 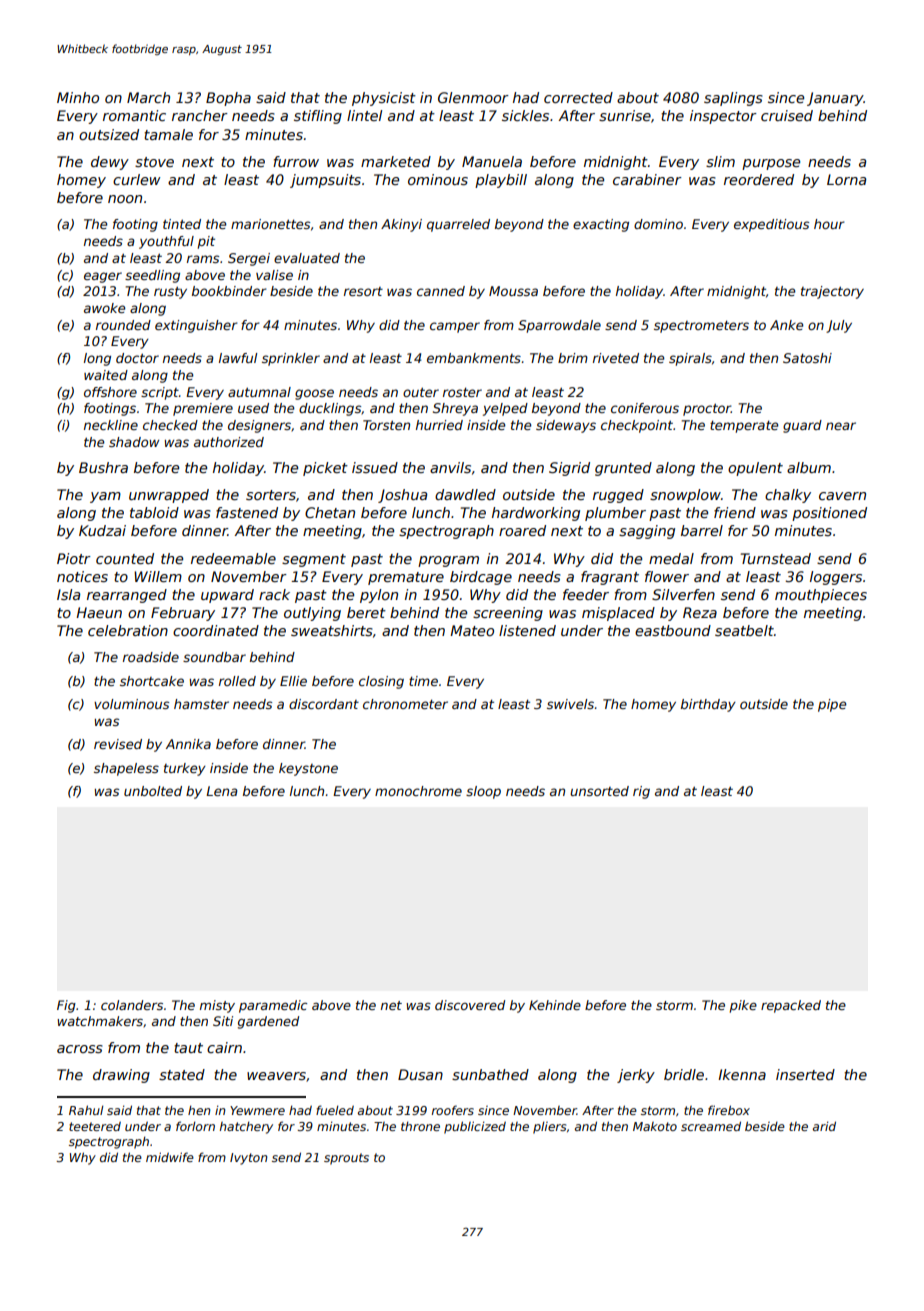 I want to click on listened, so click(x=527, y=630).
